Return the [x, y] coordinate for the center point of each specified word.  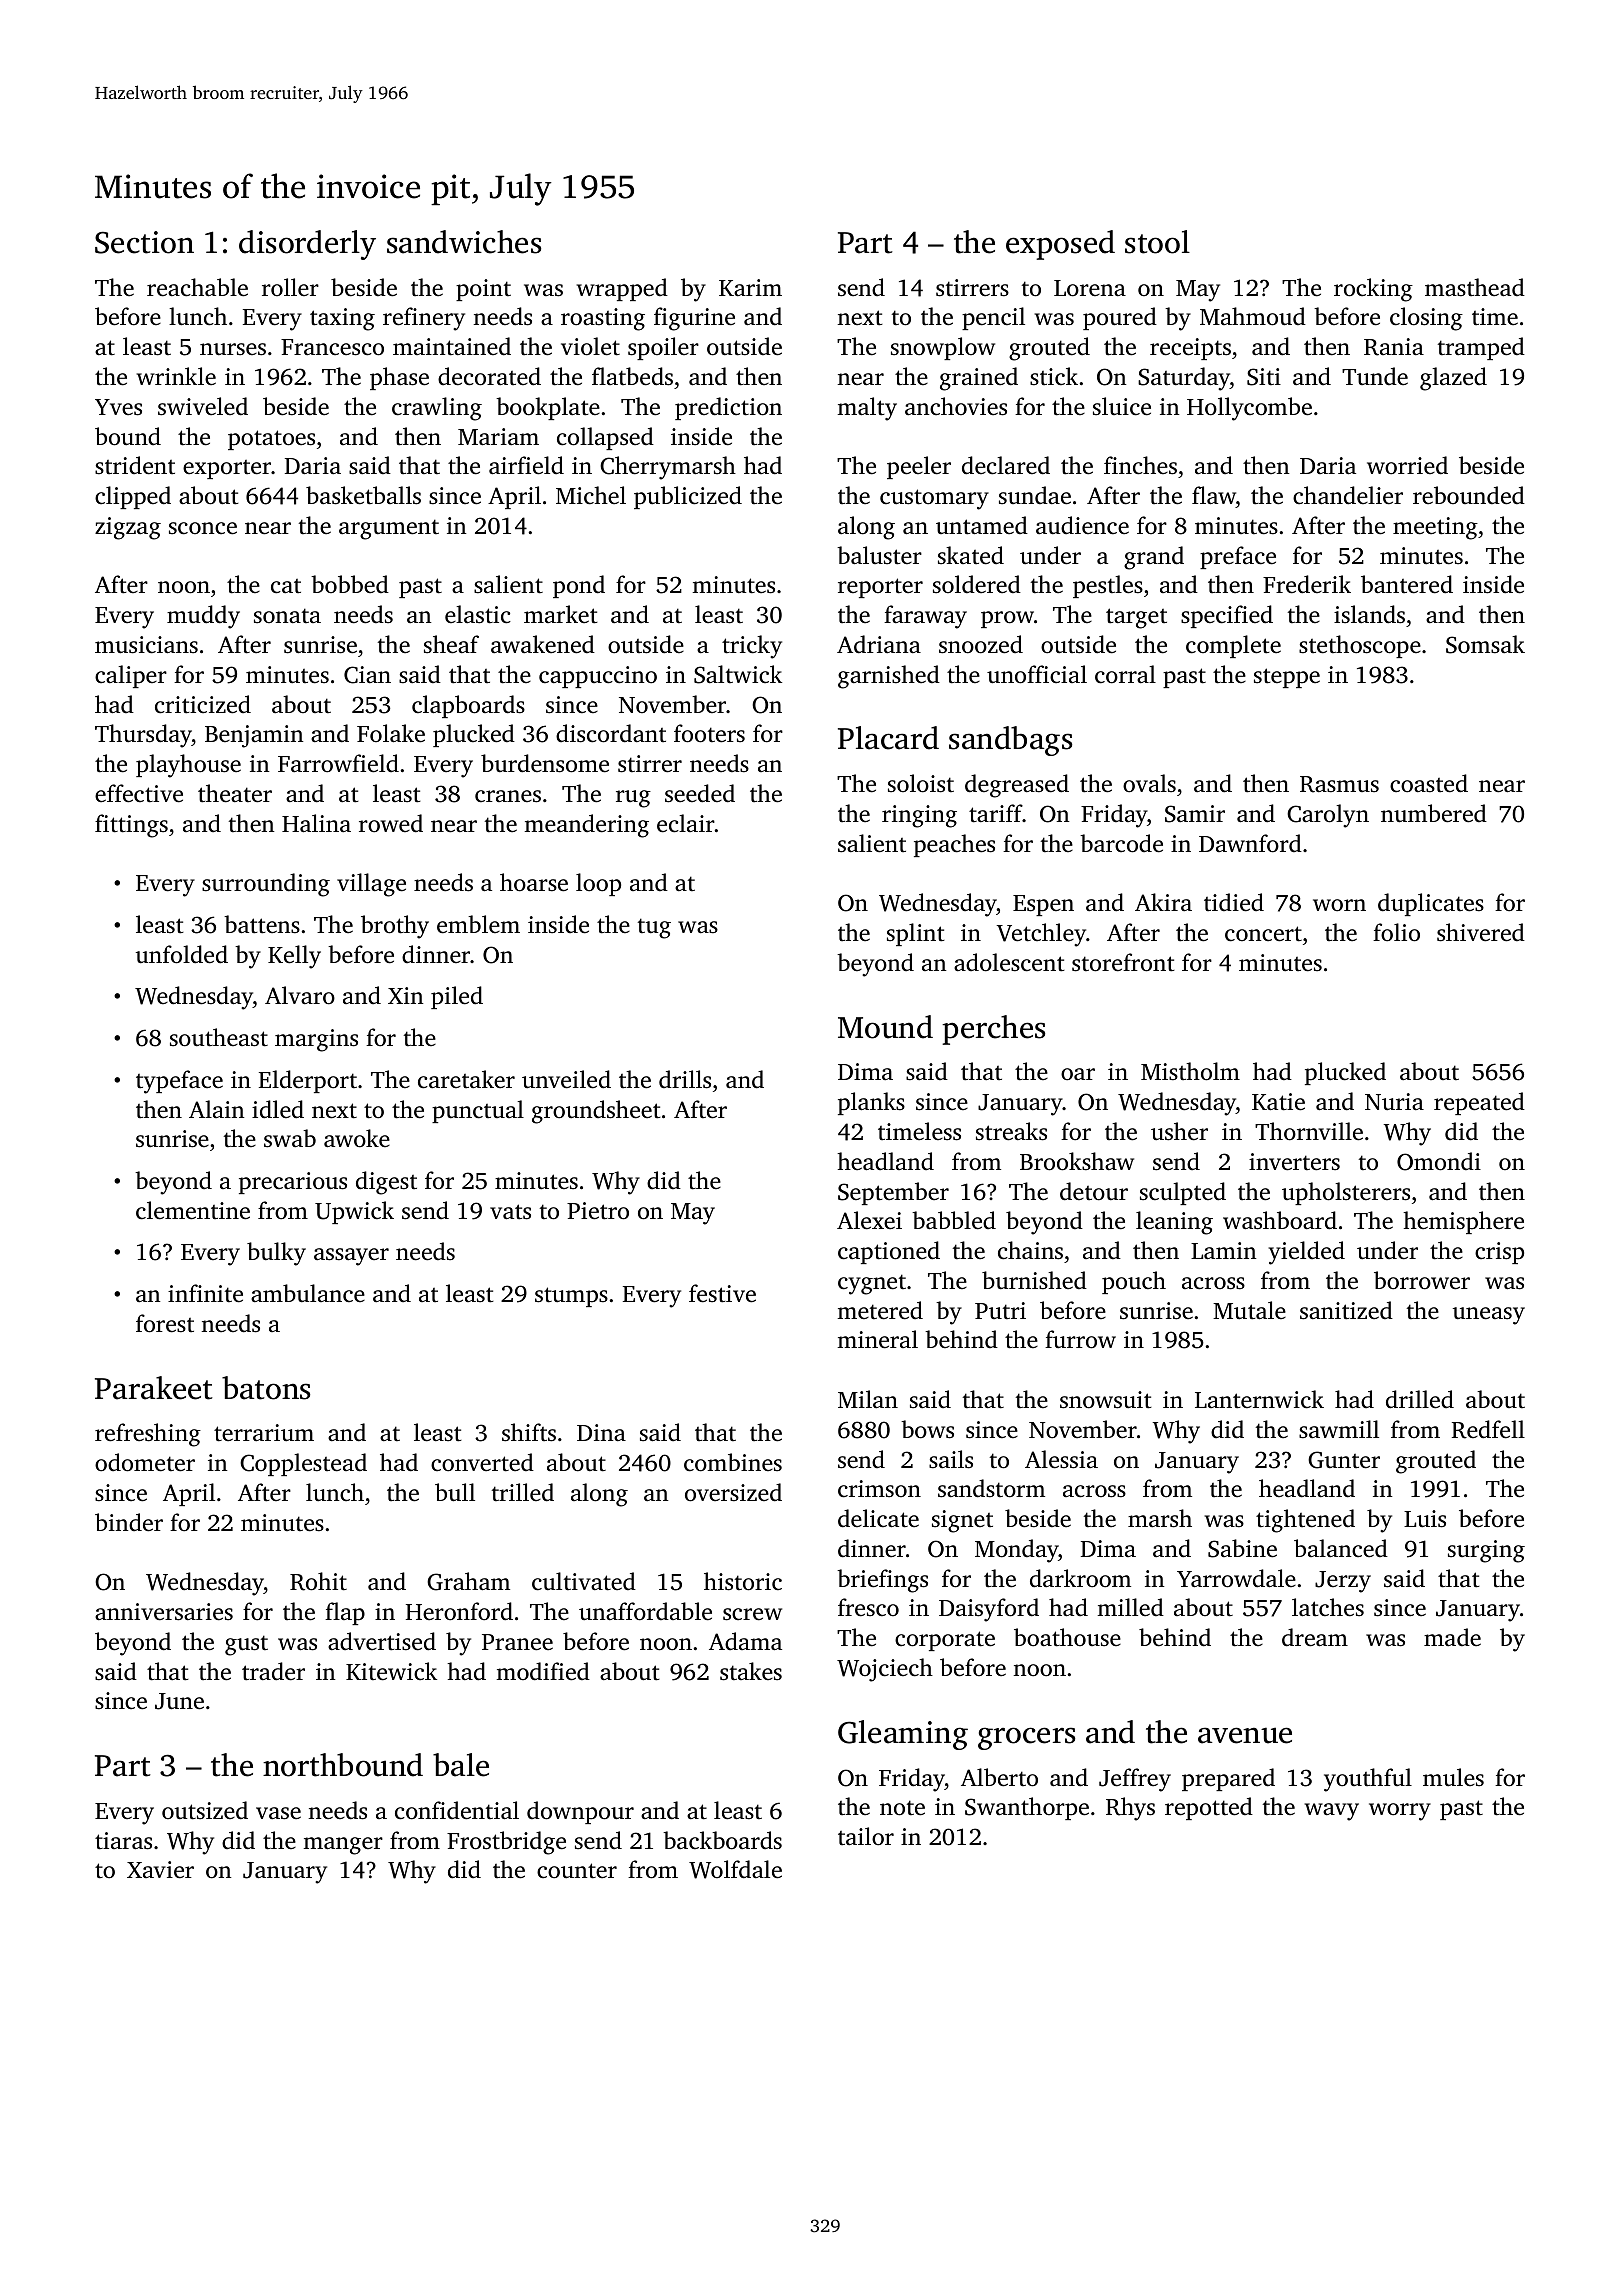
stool [1157, 242]
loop [598, 884]
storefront [1123, 962]
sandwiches [464, 242]
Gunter [1344, 1460]
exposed [1060, 245]
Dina [601, 1433]
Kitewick [391, 1671]
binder [129, 1522]
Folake [391, 733]
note [902, 1808]
